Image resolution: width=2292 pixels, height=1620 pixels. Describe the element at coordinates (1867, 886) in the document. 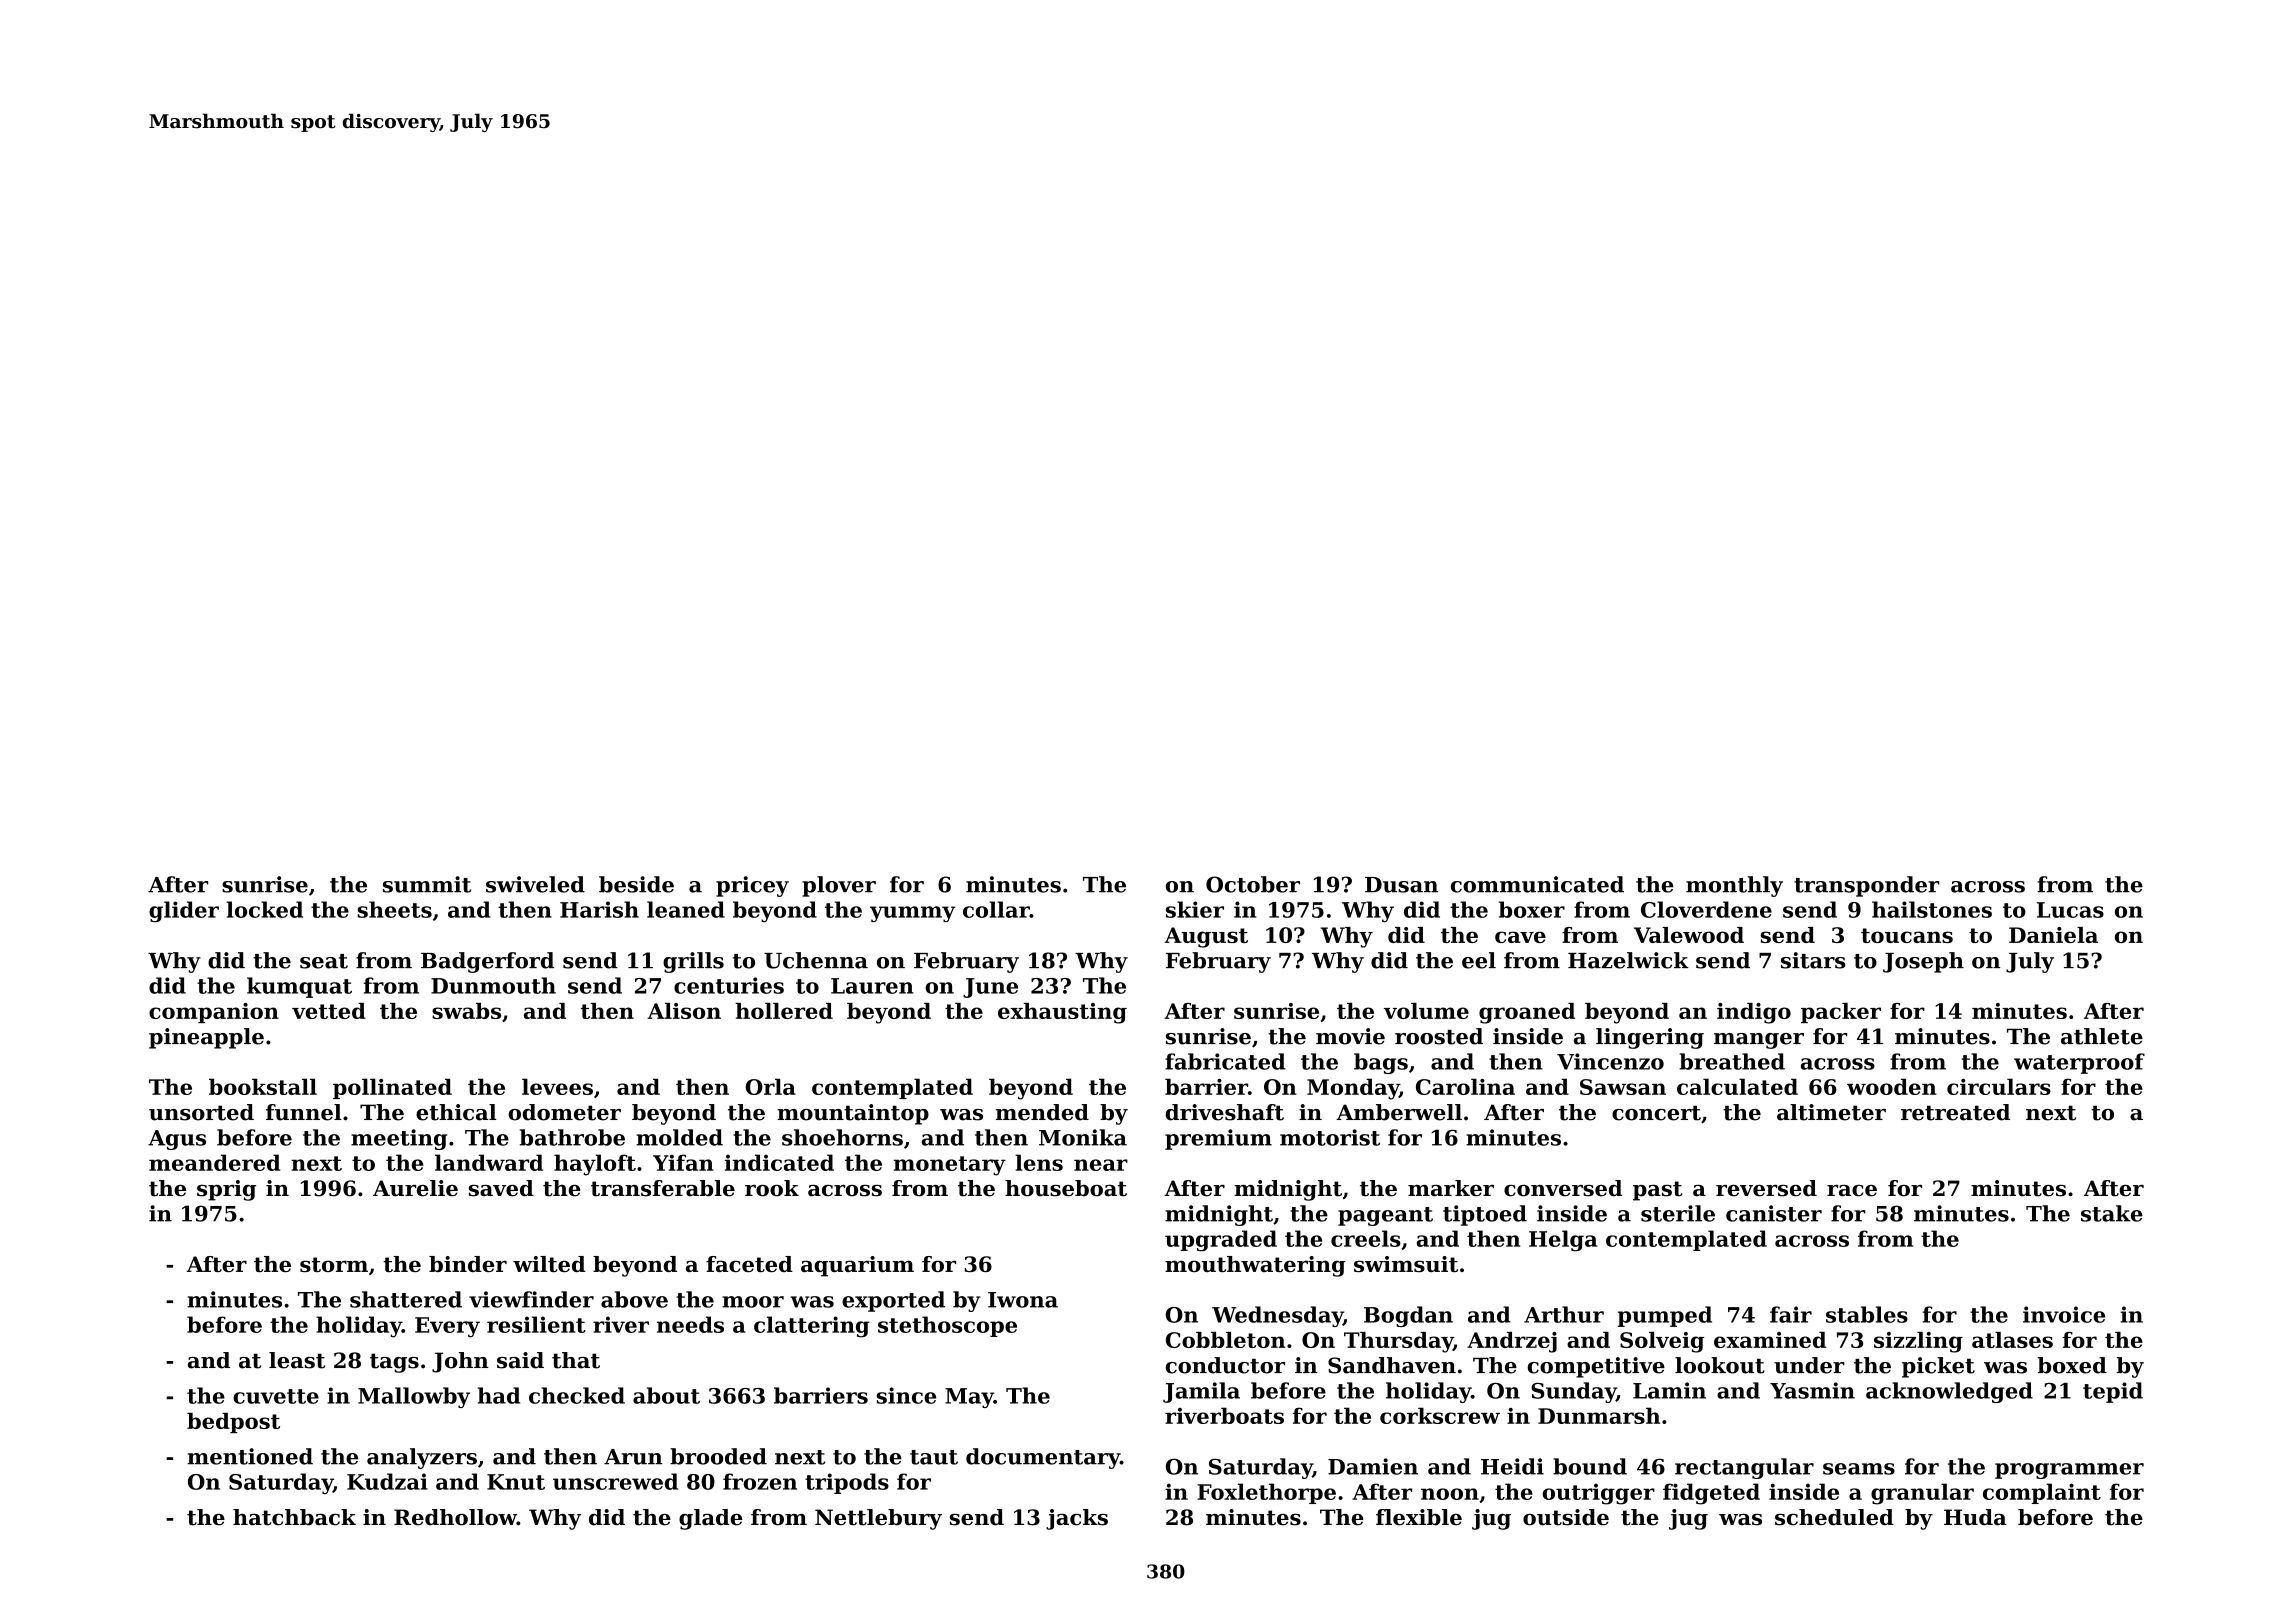

I see `transponder` at that location.
